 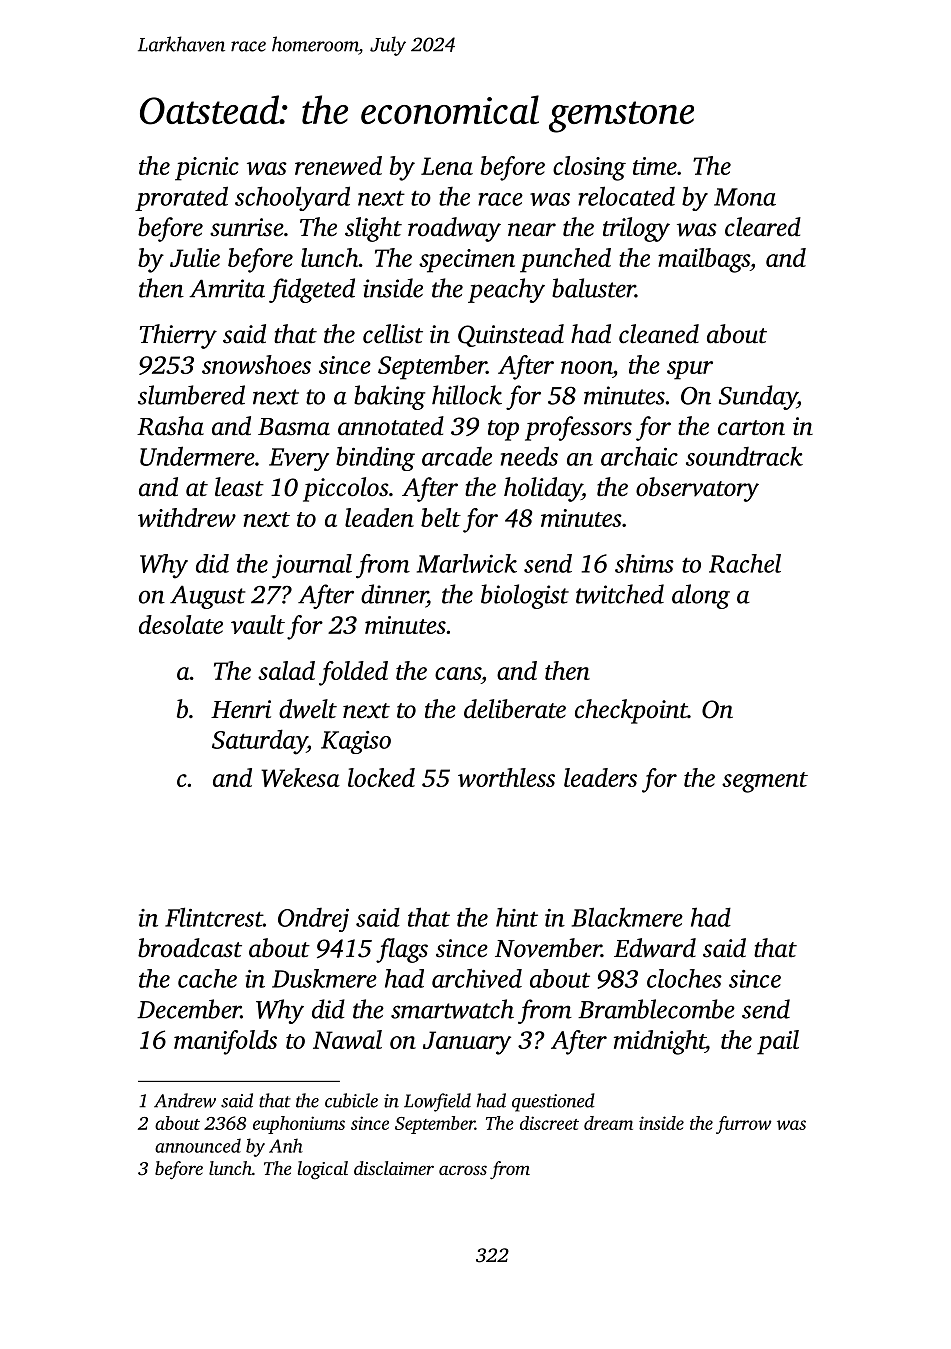 I want to click on checkpoint, so click(x=631, y=711).
